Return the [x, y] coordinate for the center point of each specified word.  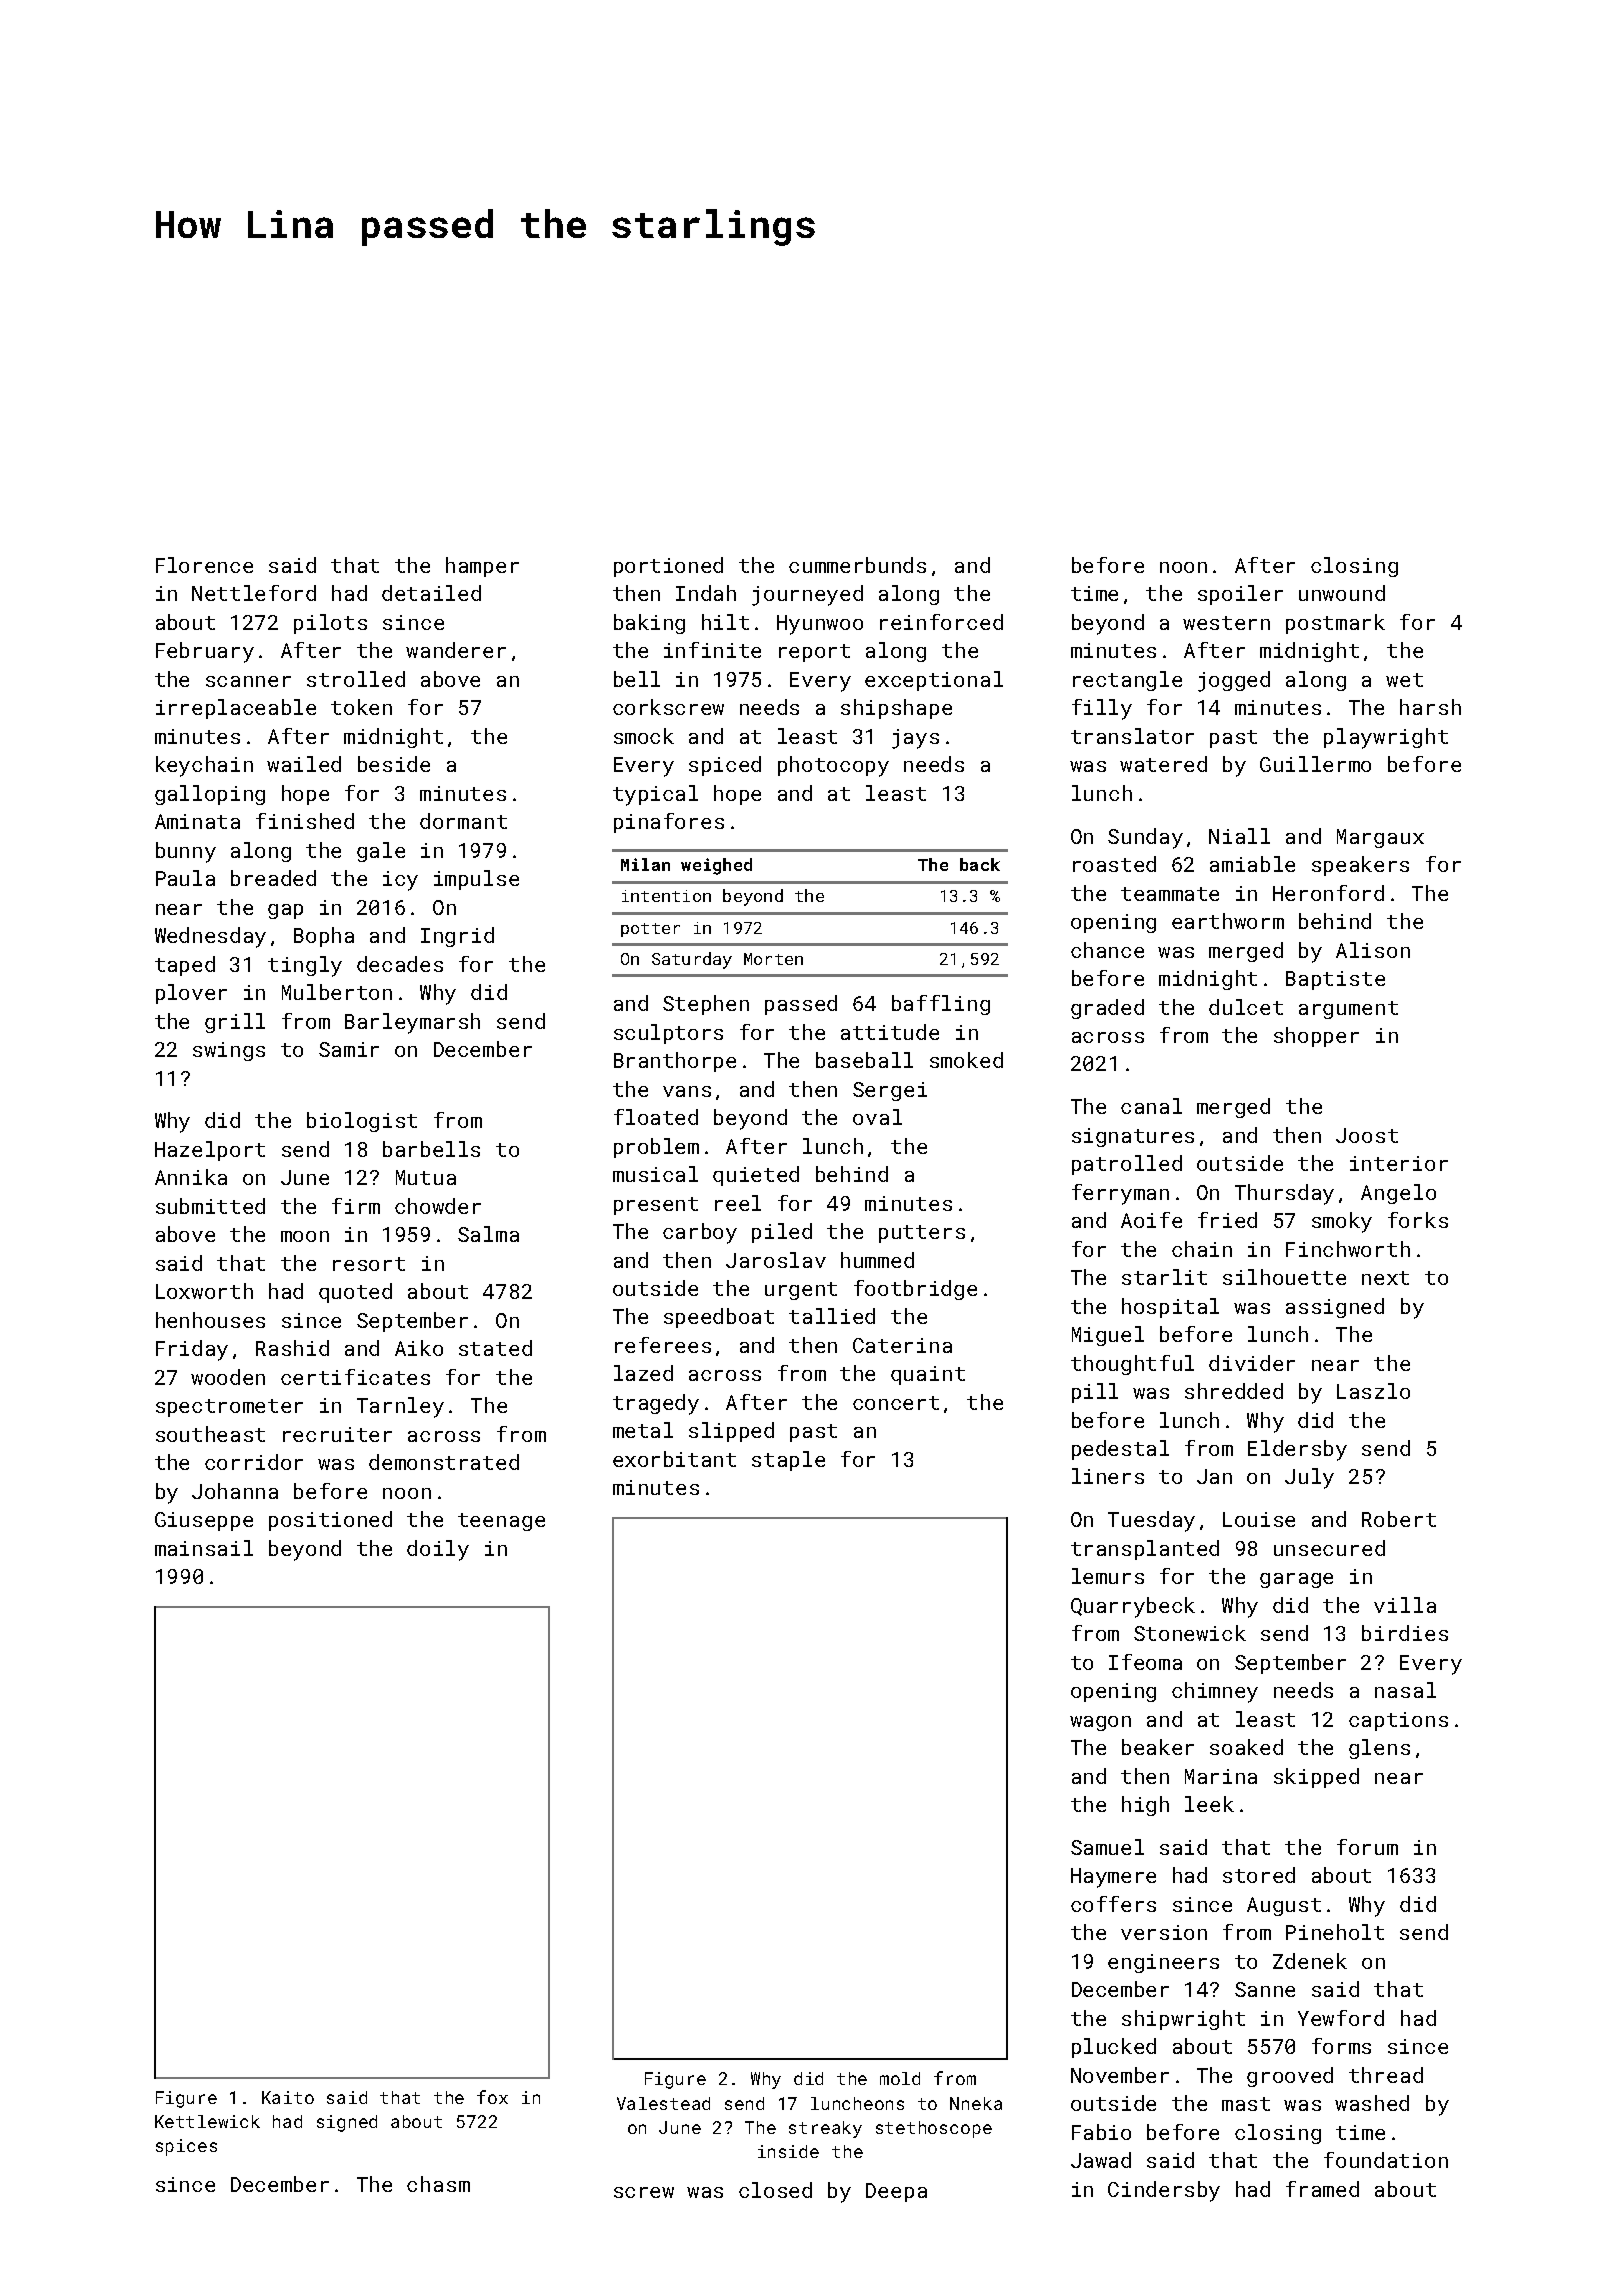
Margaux [1380, 838]
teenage [501, 1522]
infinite [712, 650]
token [361, 707]
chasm [438, 2184]
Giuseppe [204, 1521]
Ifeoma [1145, 1662]
